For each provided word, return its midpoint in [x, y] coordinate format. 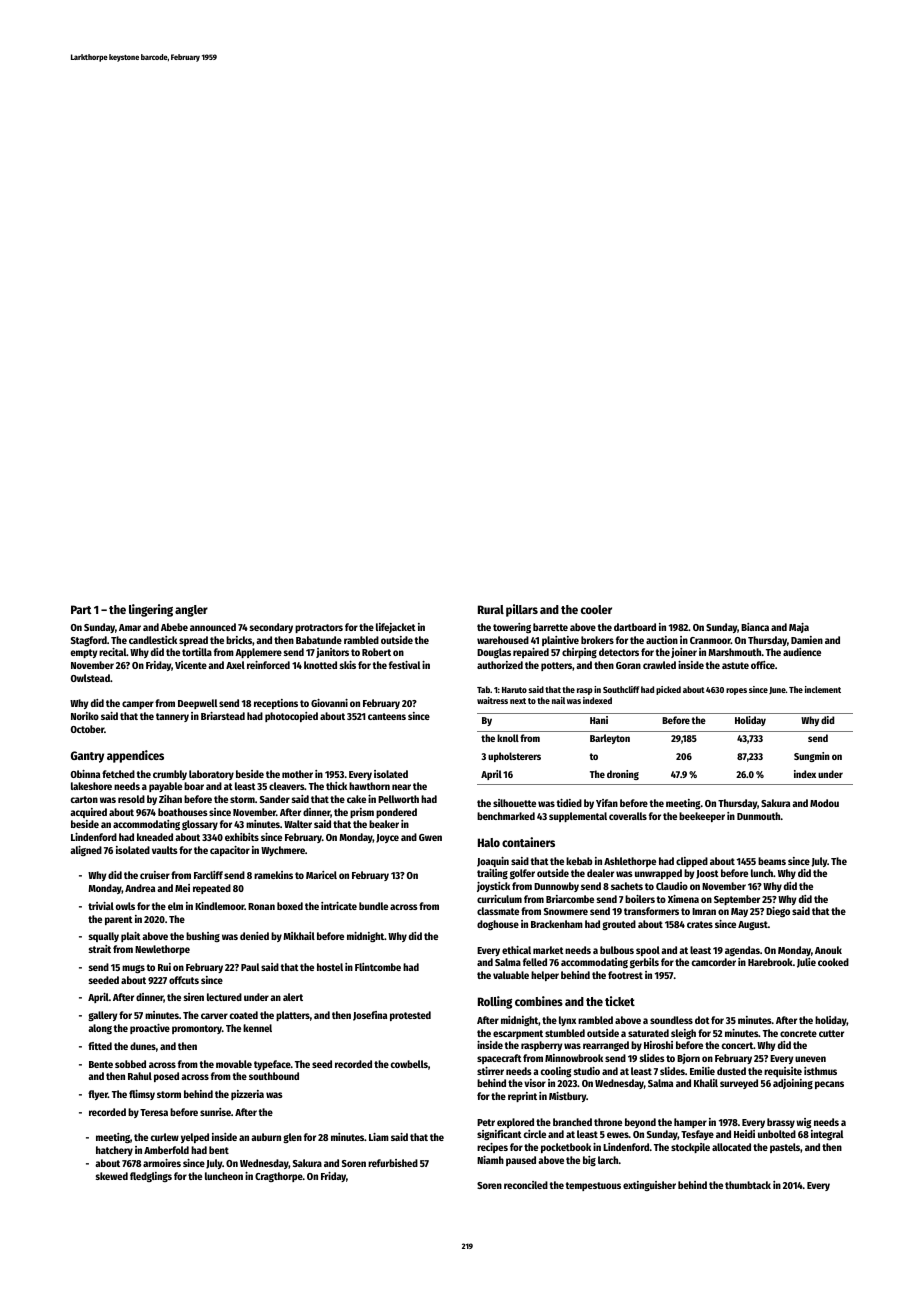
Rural [491, 609]
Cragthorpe [279, 1177]
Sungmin [812, 757]
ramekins [273, 875]
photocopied [291, 717]
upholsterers [514, 757]
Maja [799, 628]
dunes [143, 1046]
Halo [489, 842]
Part [81, 609]
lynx [567, 1021]
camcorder [714, 962]
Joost [707, 874]
